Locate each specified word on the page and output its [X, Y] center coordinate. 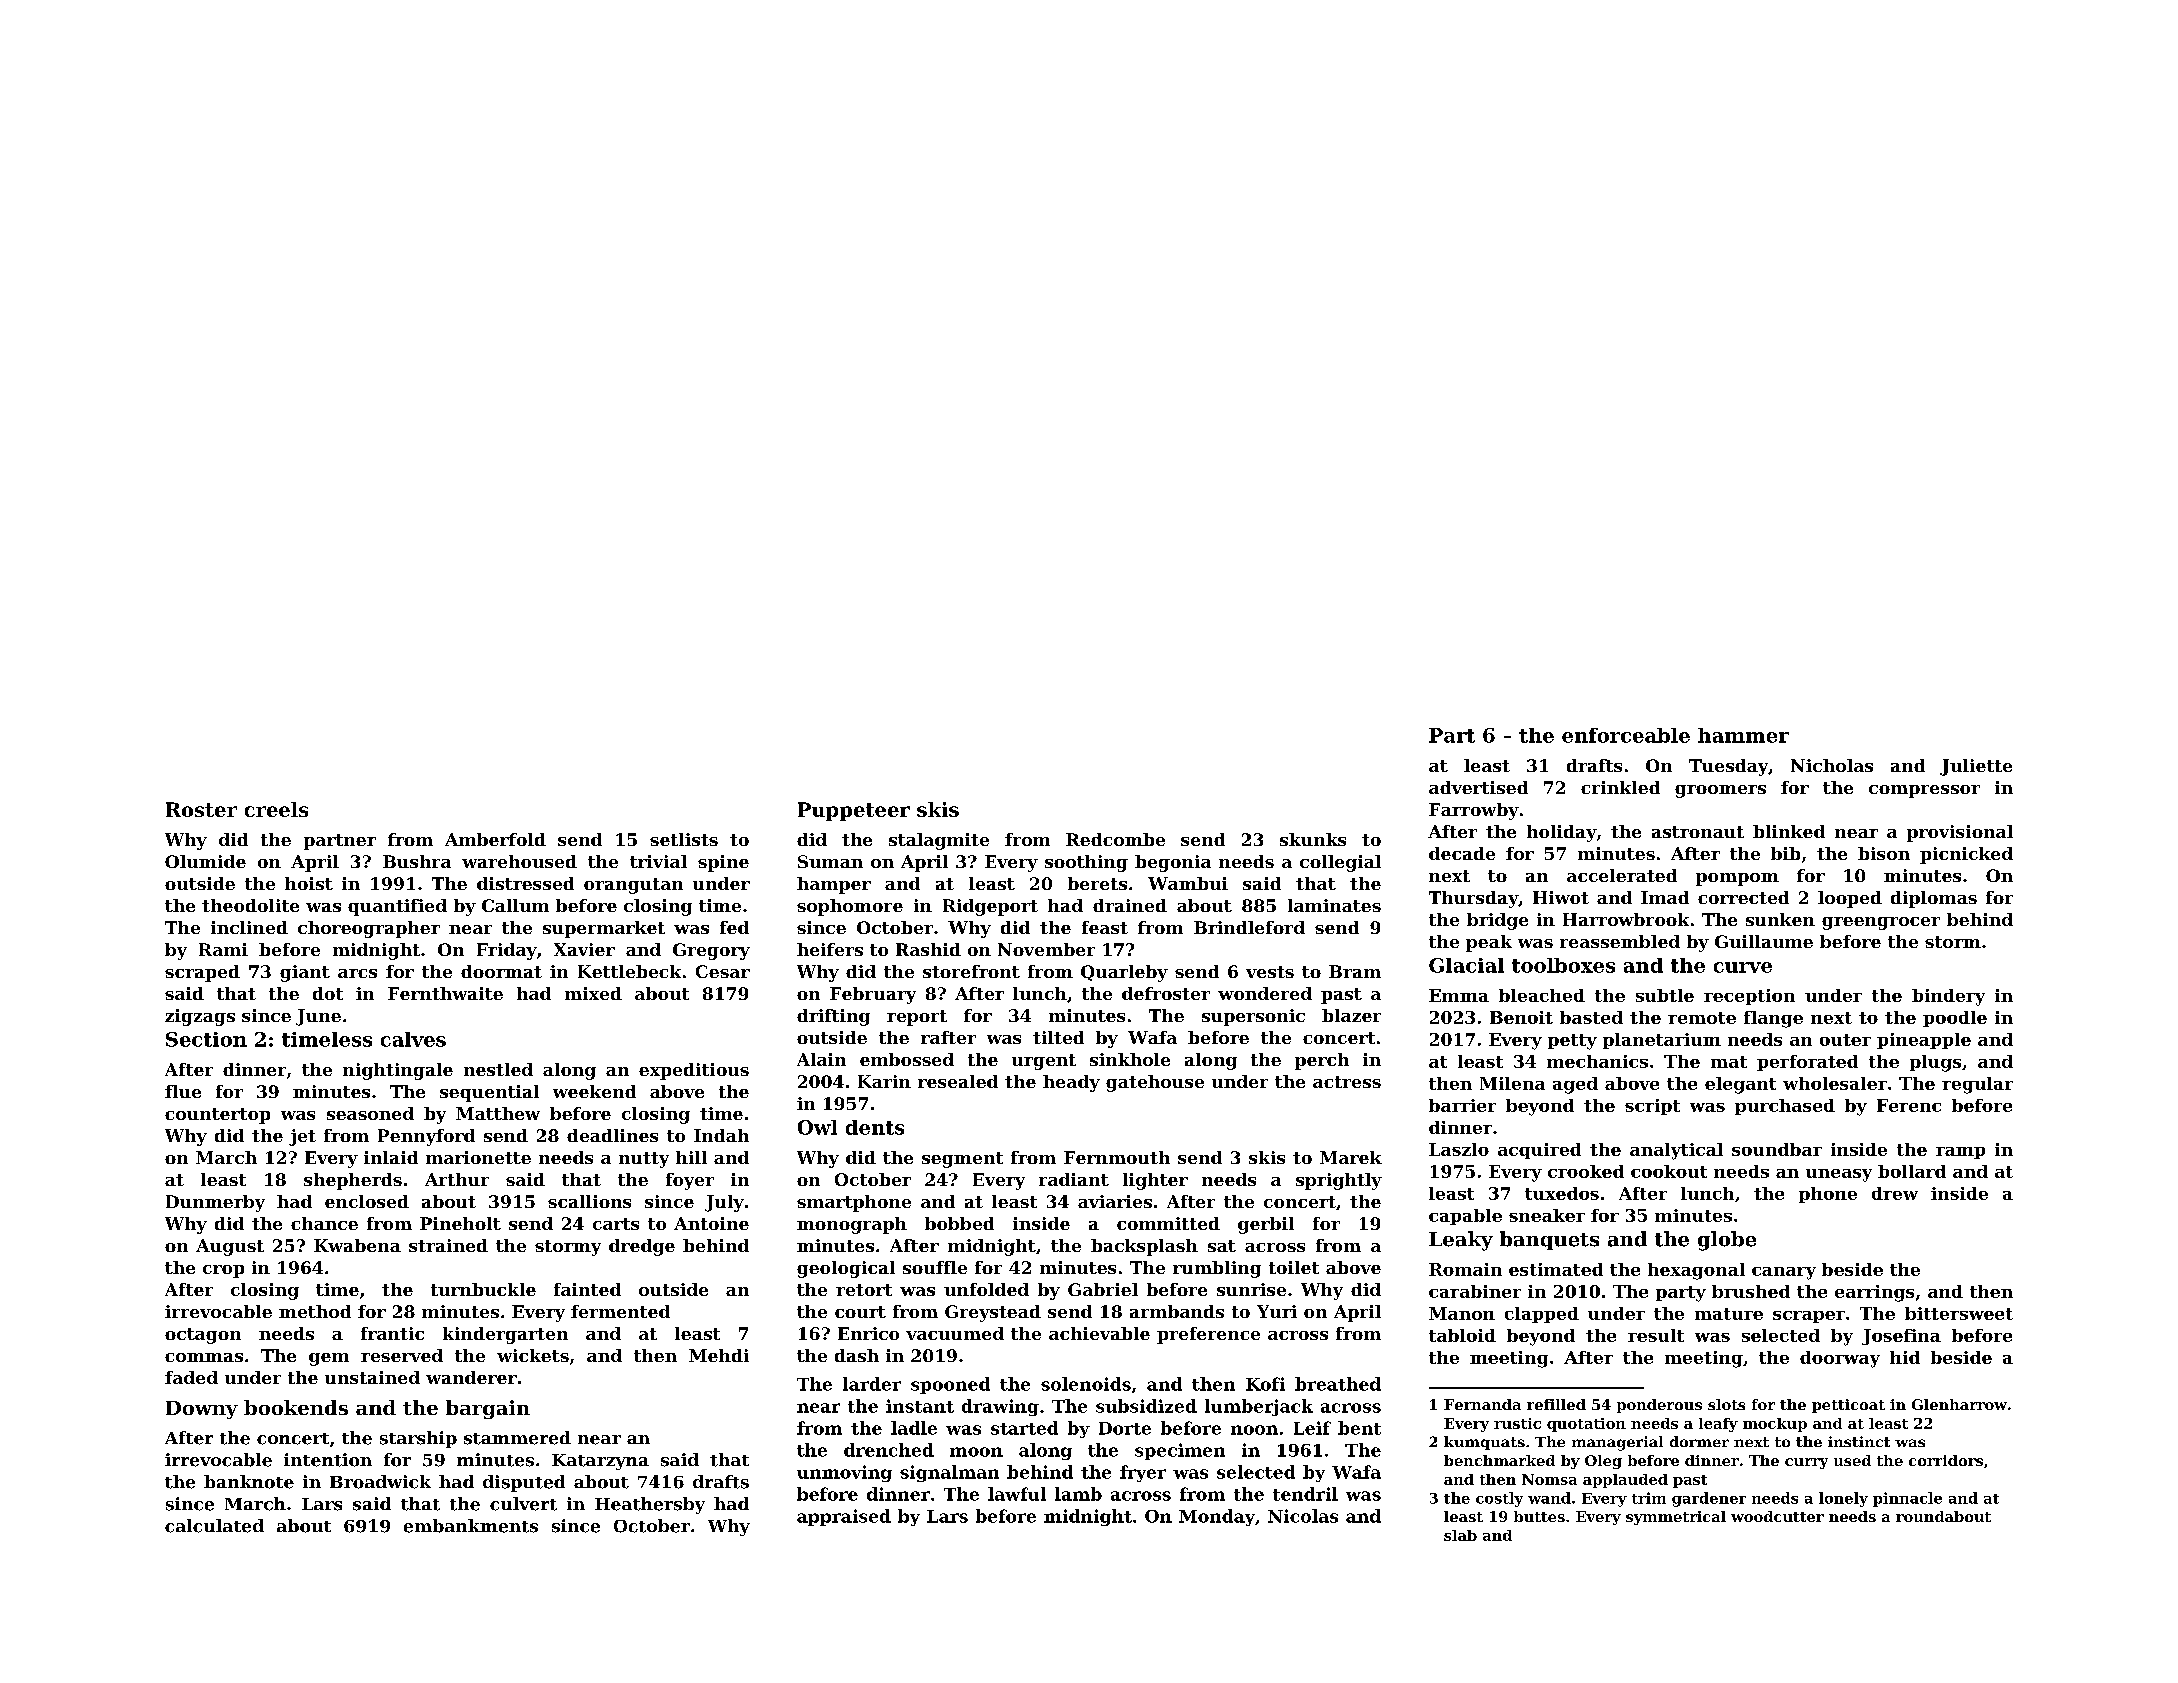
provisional [1960, 833]
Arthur [457, 1179]
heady [1071, 1083]
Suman [830, 861]
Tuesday [1728, 767]
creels [276, 809]
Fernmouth [1117, 1157]
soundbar [1777, 1149]
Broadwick [380, 1482]
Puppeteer [854, 811]
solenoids [1086, 1384]
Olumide [205, 861]
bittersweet [1959, 1313]
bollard [1912, 1171]
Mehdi [719, 1355]
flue [183, 1091]
